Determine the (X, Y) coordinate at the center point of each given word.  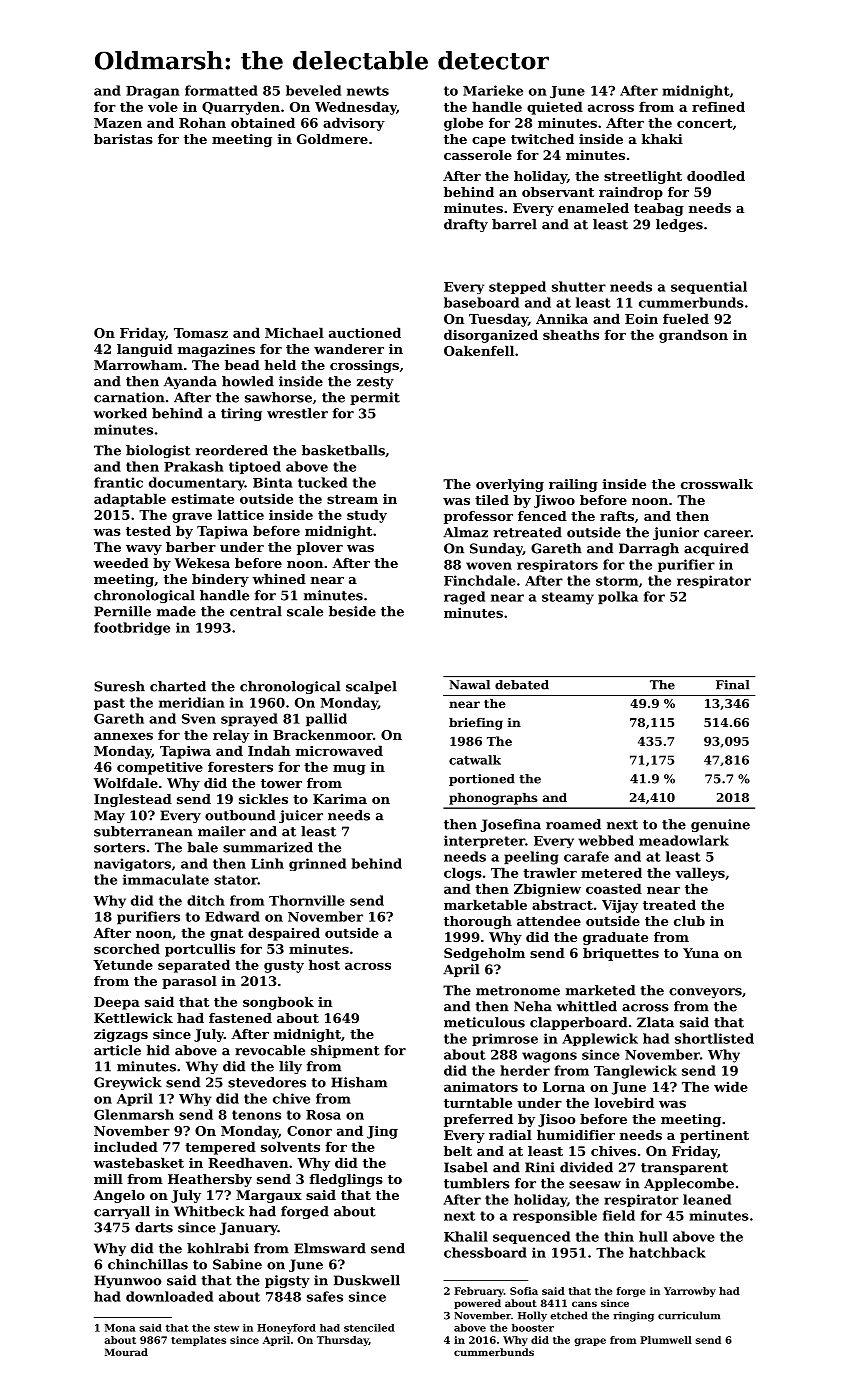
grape (590, 1342)
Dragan (153, 92)
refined (718, 106)
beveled (313, 90)
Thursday (343, 1341)
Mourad (126, 1352)
